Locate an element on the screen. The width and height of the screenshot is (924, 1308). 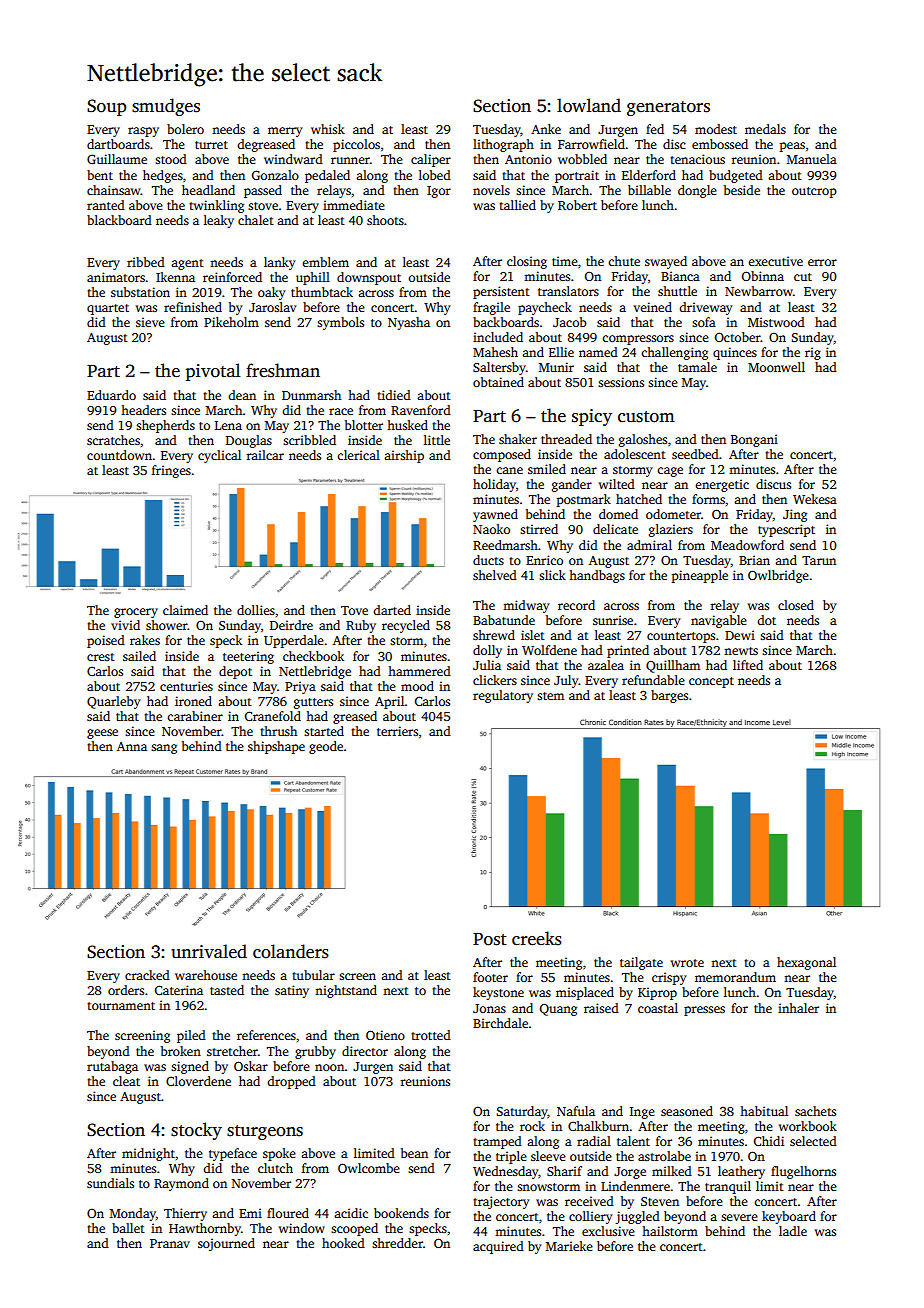
Naoko is located at coordinates (491, 529).
